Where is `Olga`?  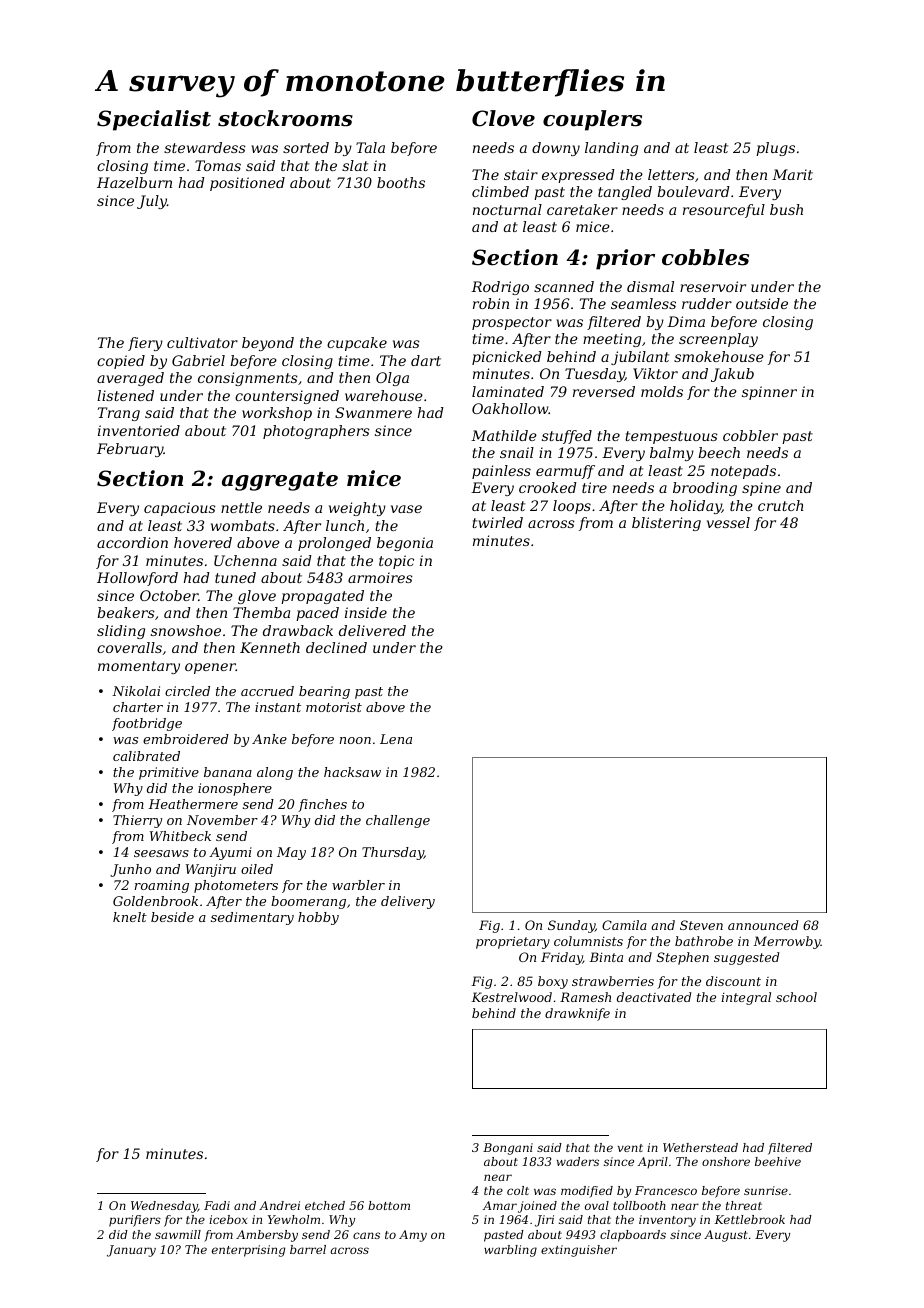 Olga is located at coordinates (392, 379).
